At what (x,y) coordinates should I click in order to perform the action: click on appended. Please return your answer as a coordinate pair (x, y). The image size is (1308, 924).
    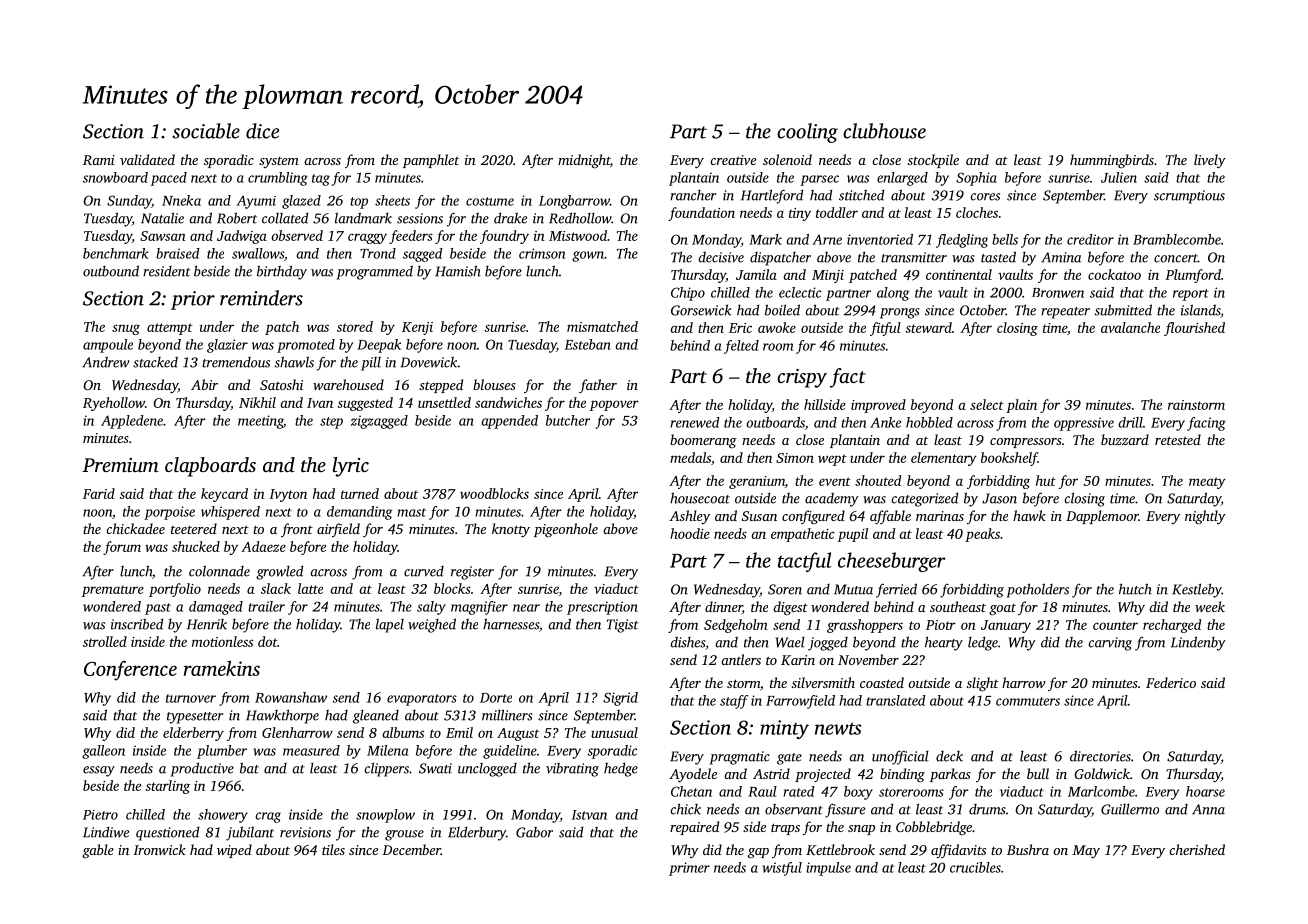
    Looking at the image, I should click on (510, 422).
